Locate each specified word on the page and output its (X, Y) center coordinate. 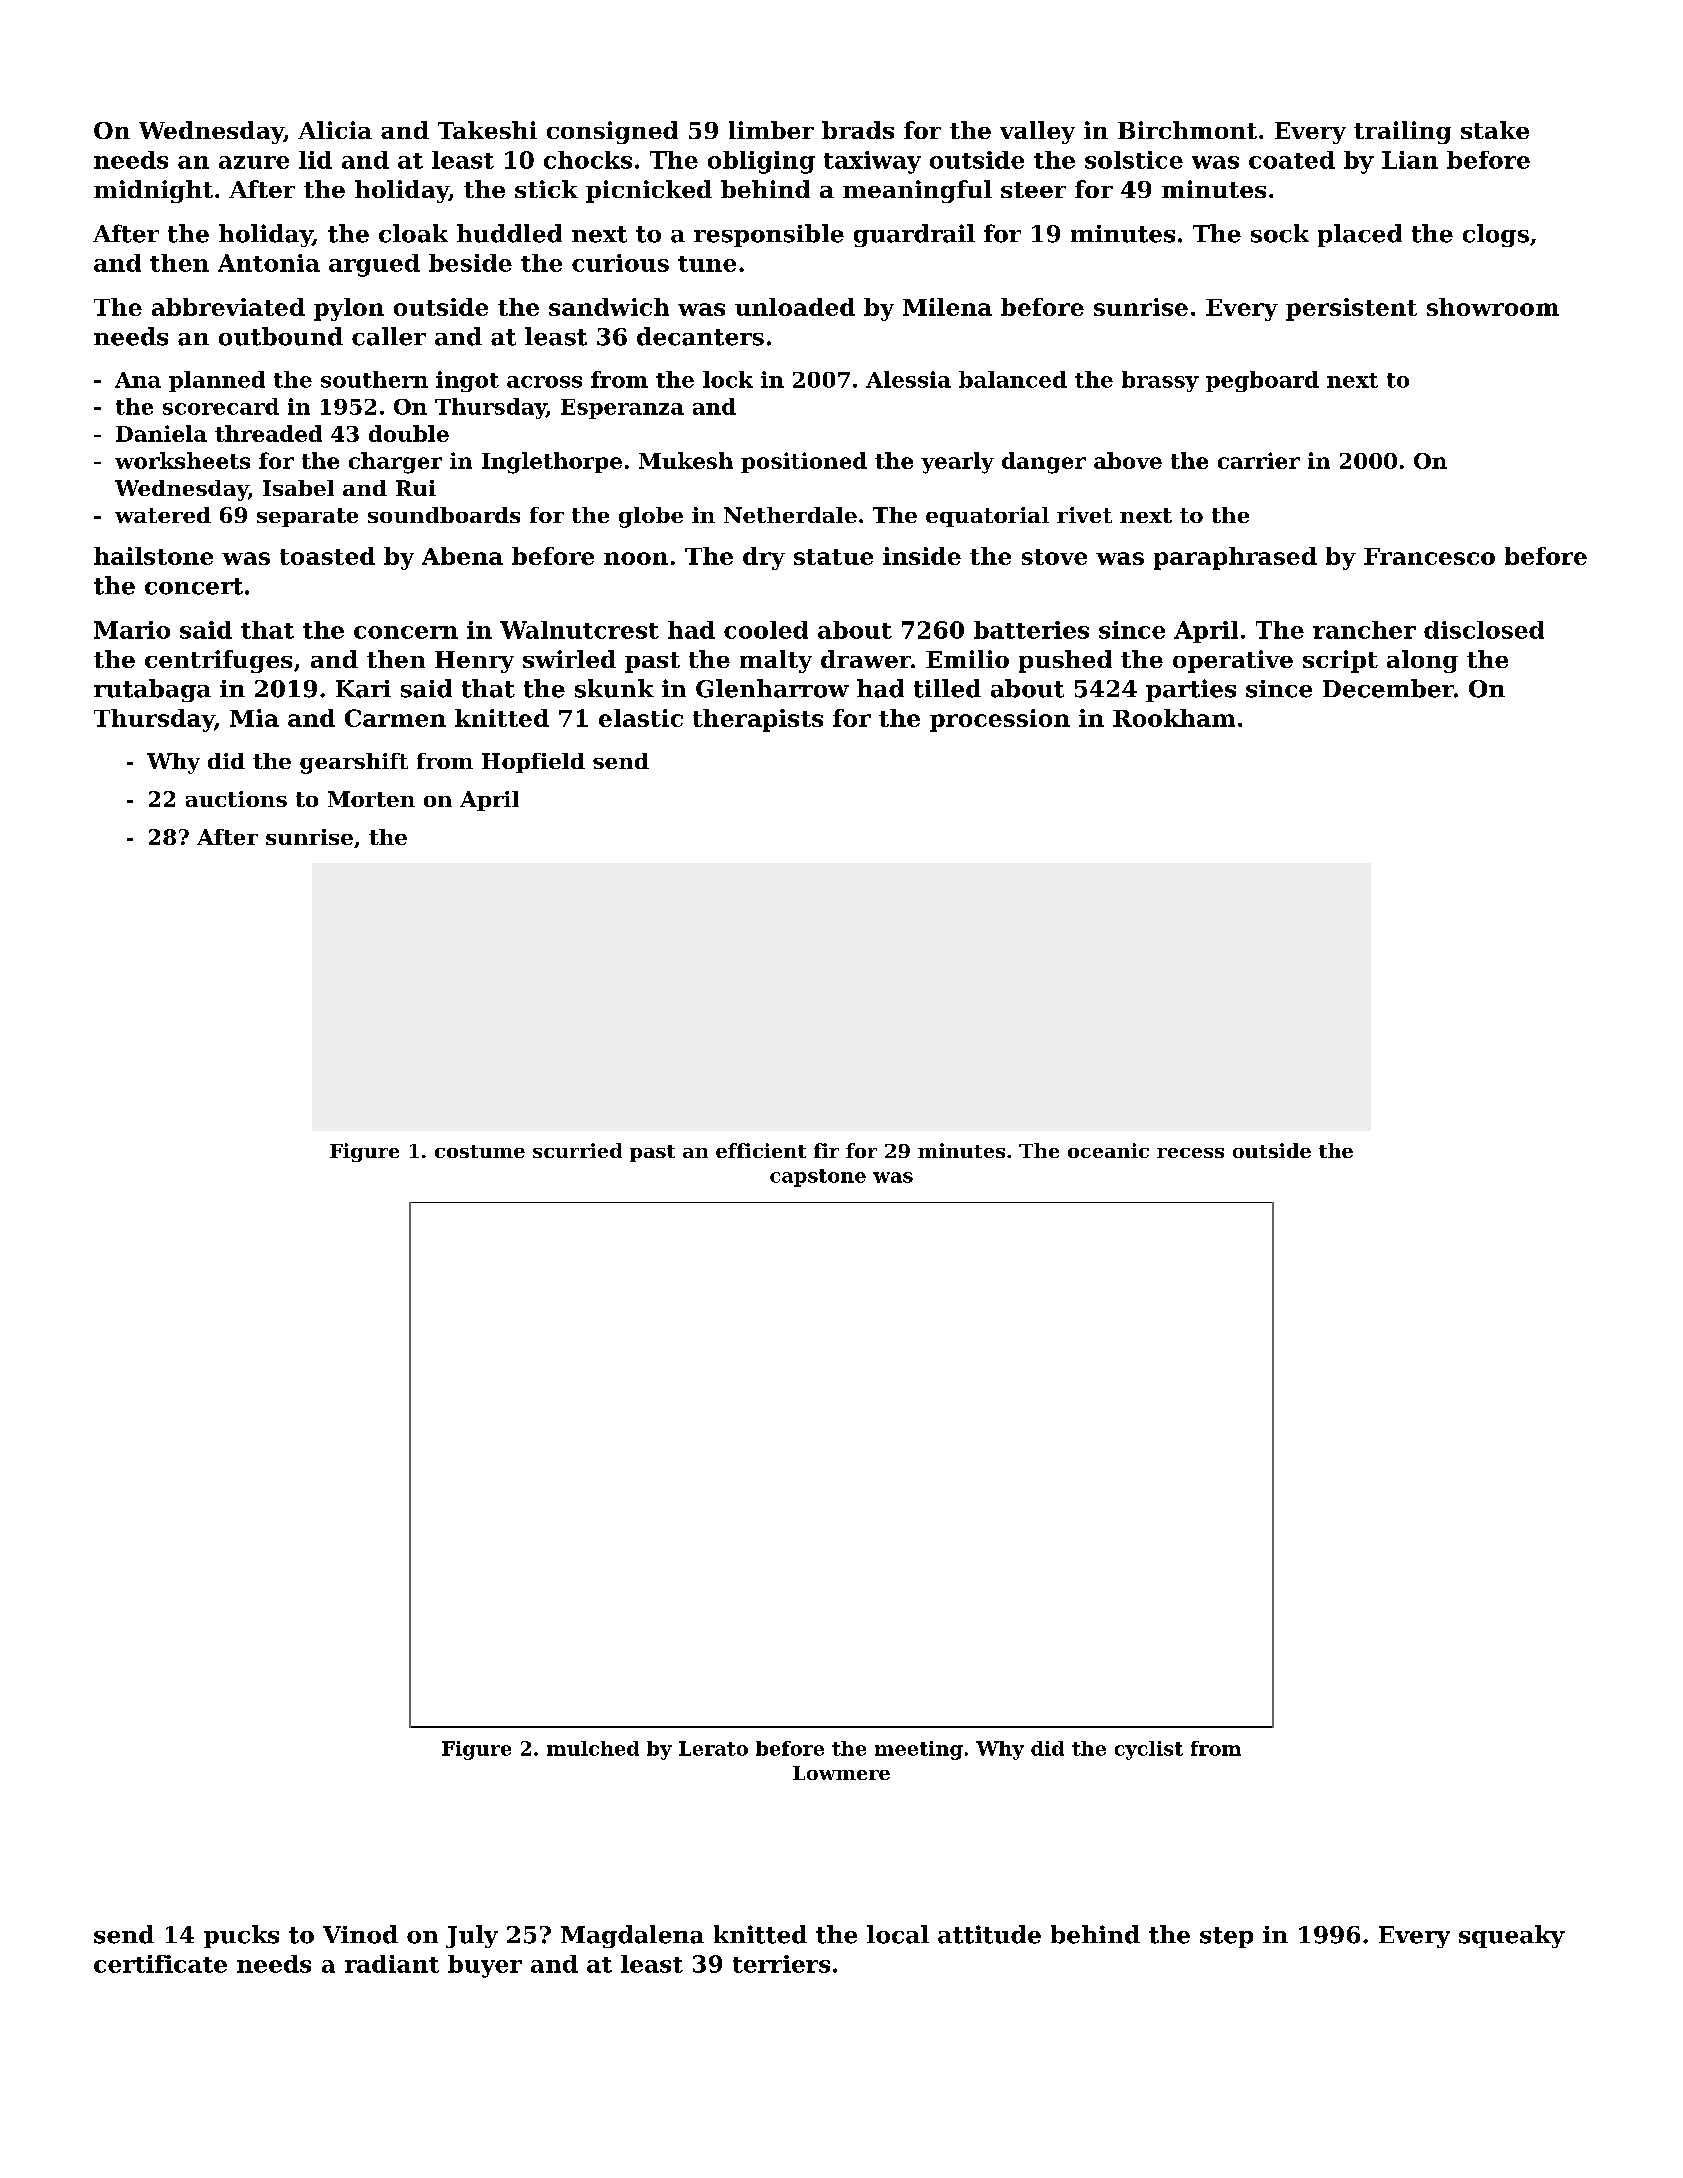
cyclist (1149, 1750)
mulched (593, 1748)
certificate (160, 1964)
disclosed (1484, 630)
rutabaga (152, 690)
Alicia (335, 130)
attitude (989, 1934)
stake (1495, 130)
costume (480, 1151)
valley (1037, 132)
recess (1190, 1153)
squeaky (1512, 1936)
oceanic (1108, 1150)
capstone (818, 1178)
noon (636, 558)
